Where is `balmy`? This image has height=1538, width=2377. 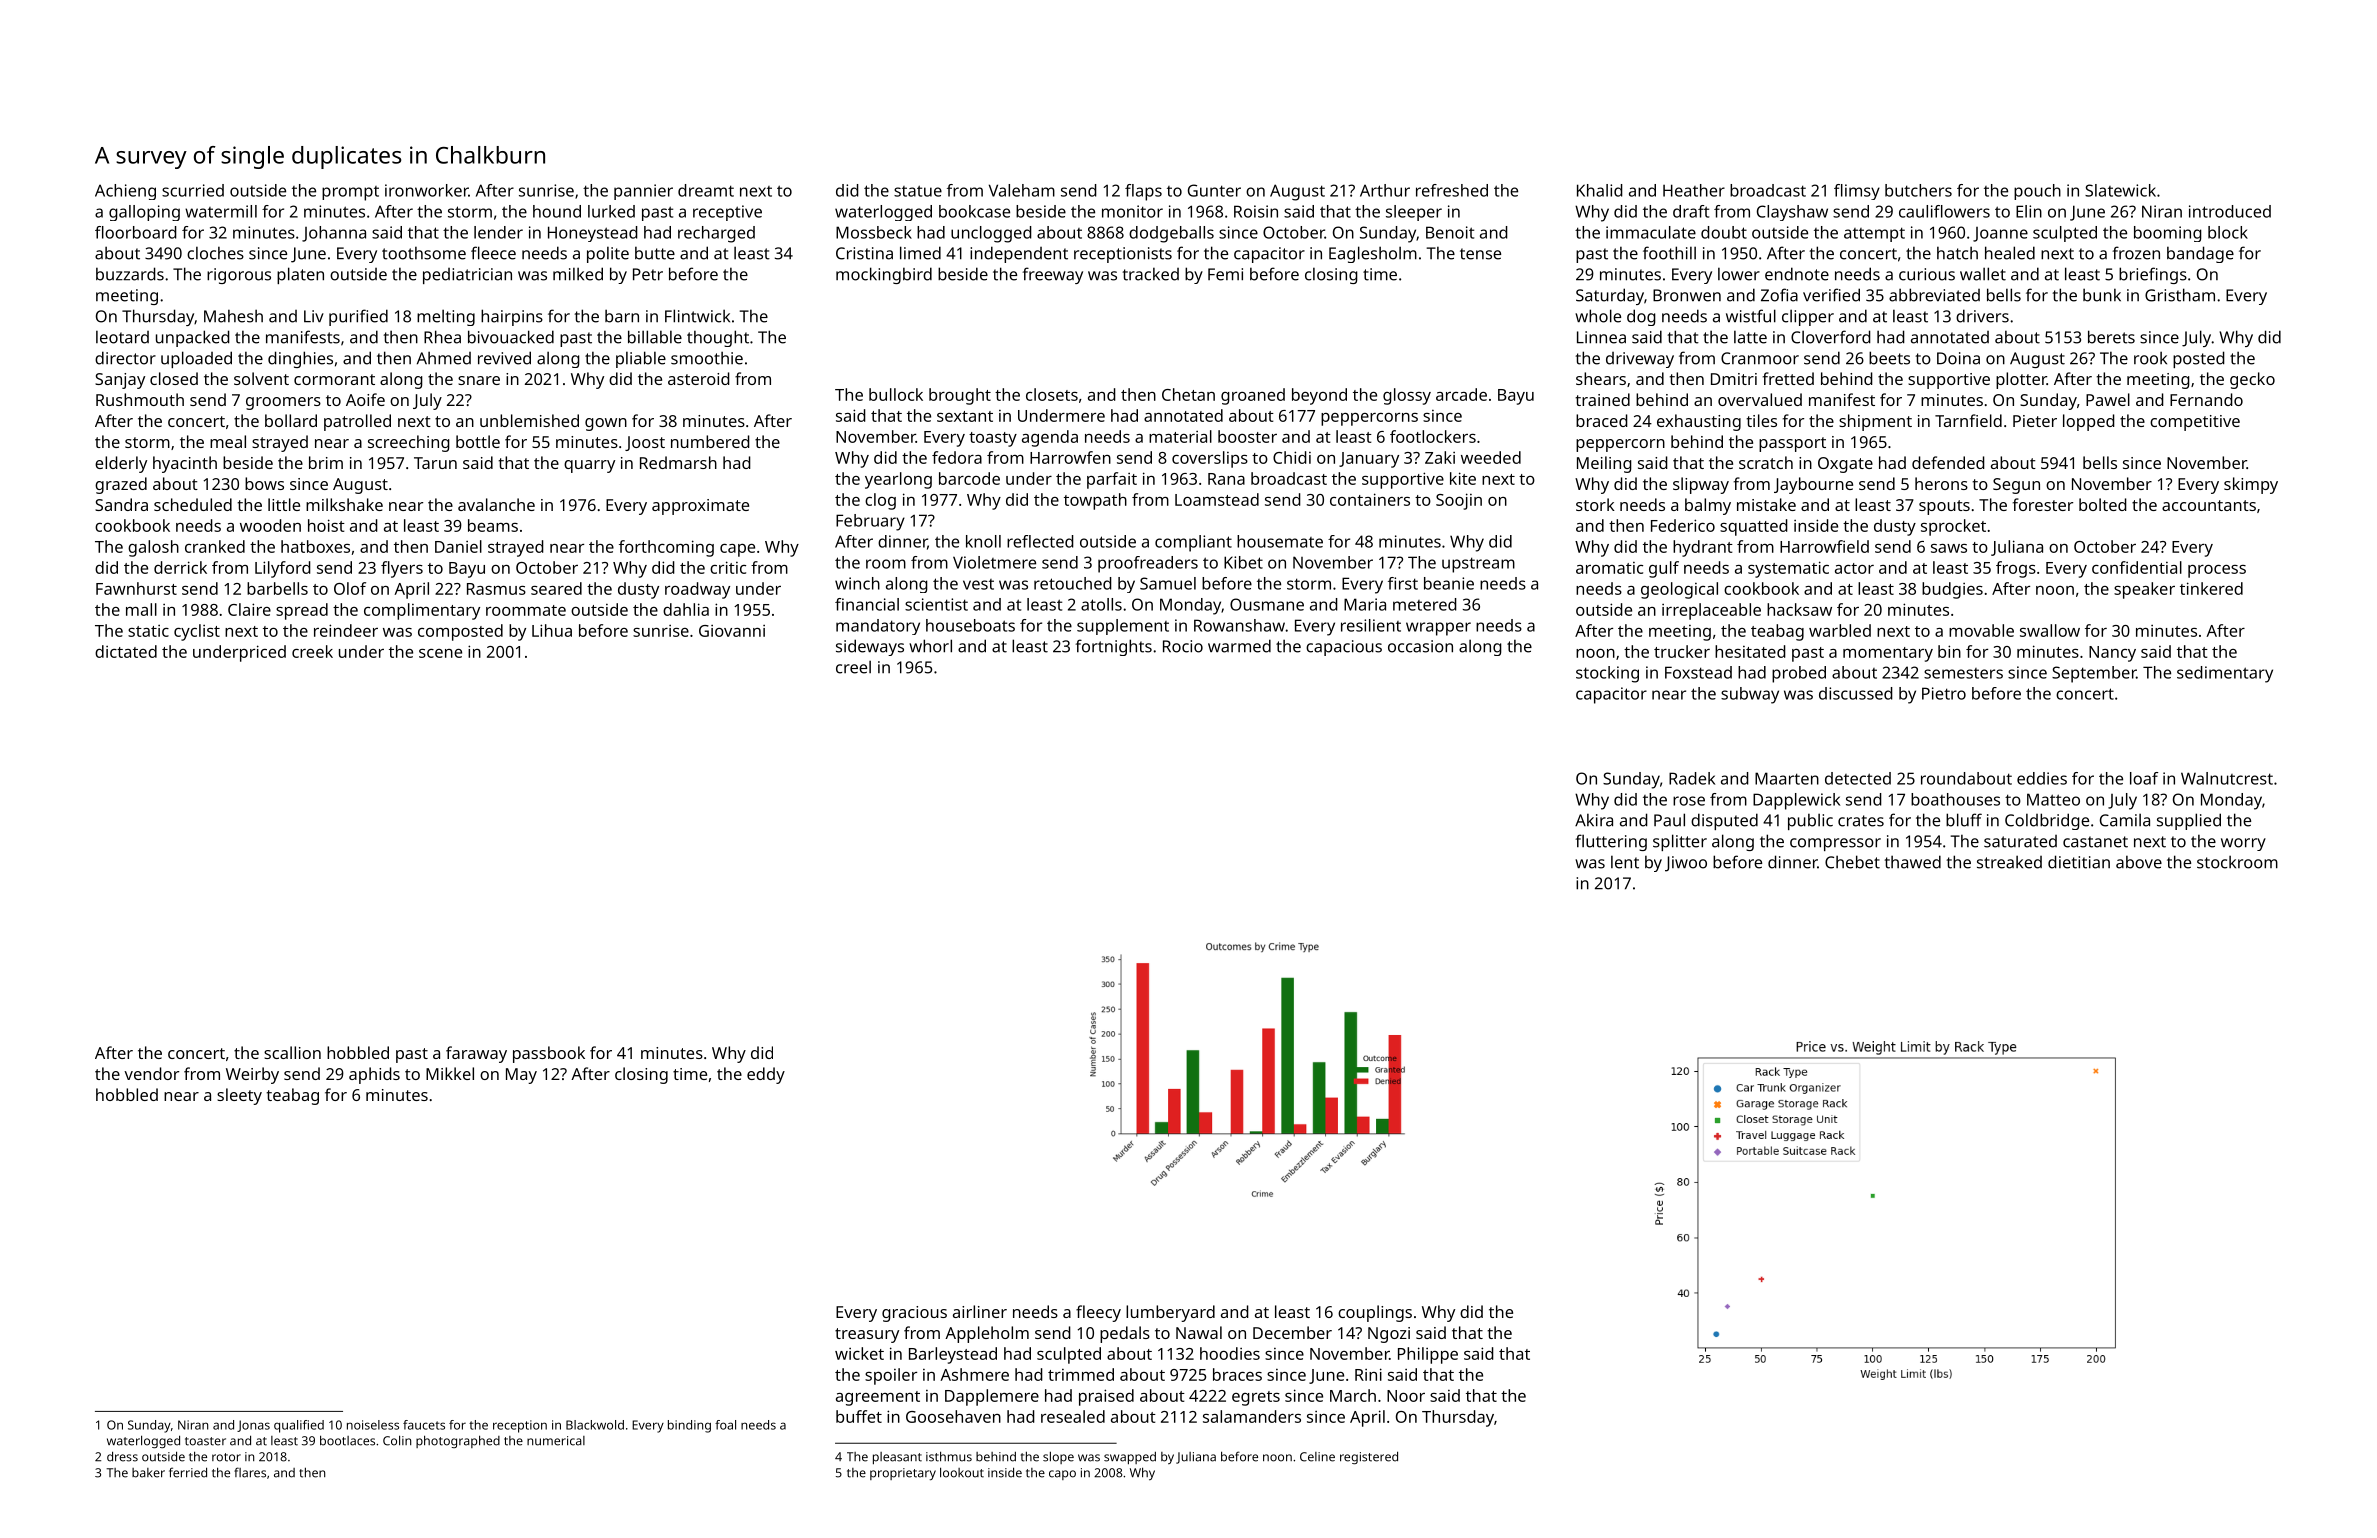 balmy is located at coordinates (1708, 506).
